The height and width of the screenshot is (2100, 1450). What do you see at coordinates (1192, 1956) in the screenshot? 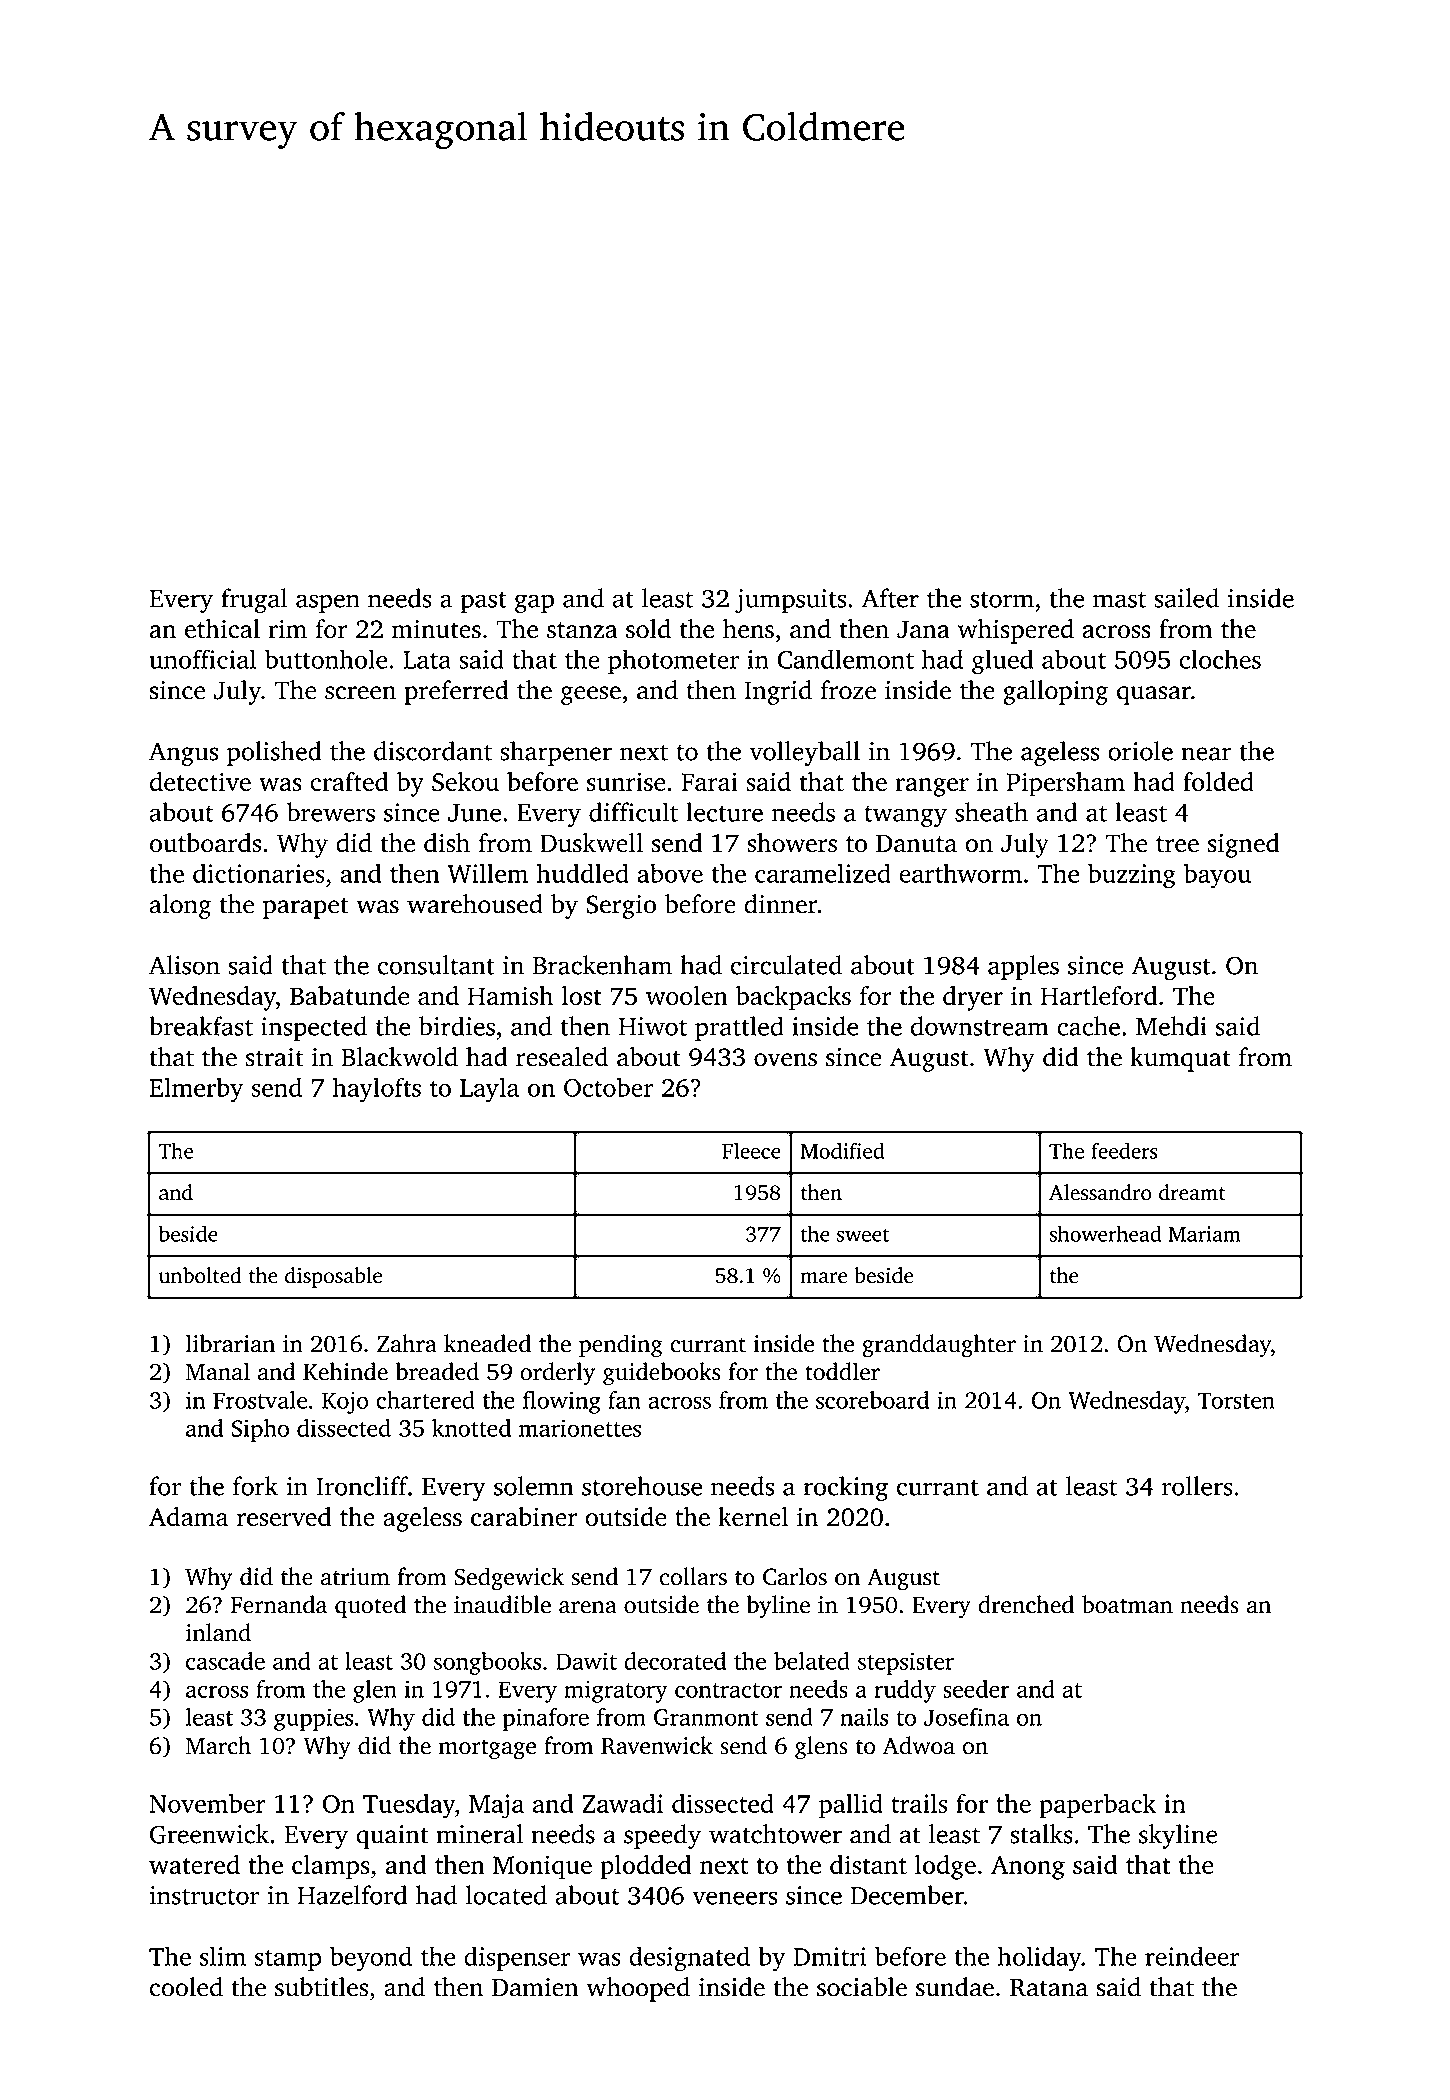
I see `reindeer` at bounding box center [1192, 1956].
